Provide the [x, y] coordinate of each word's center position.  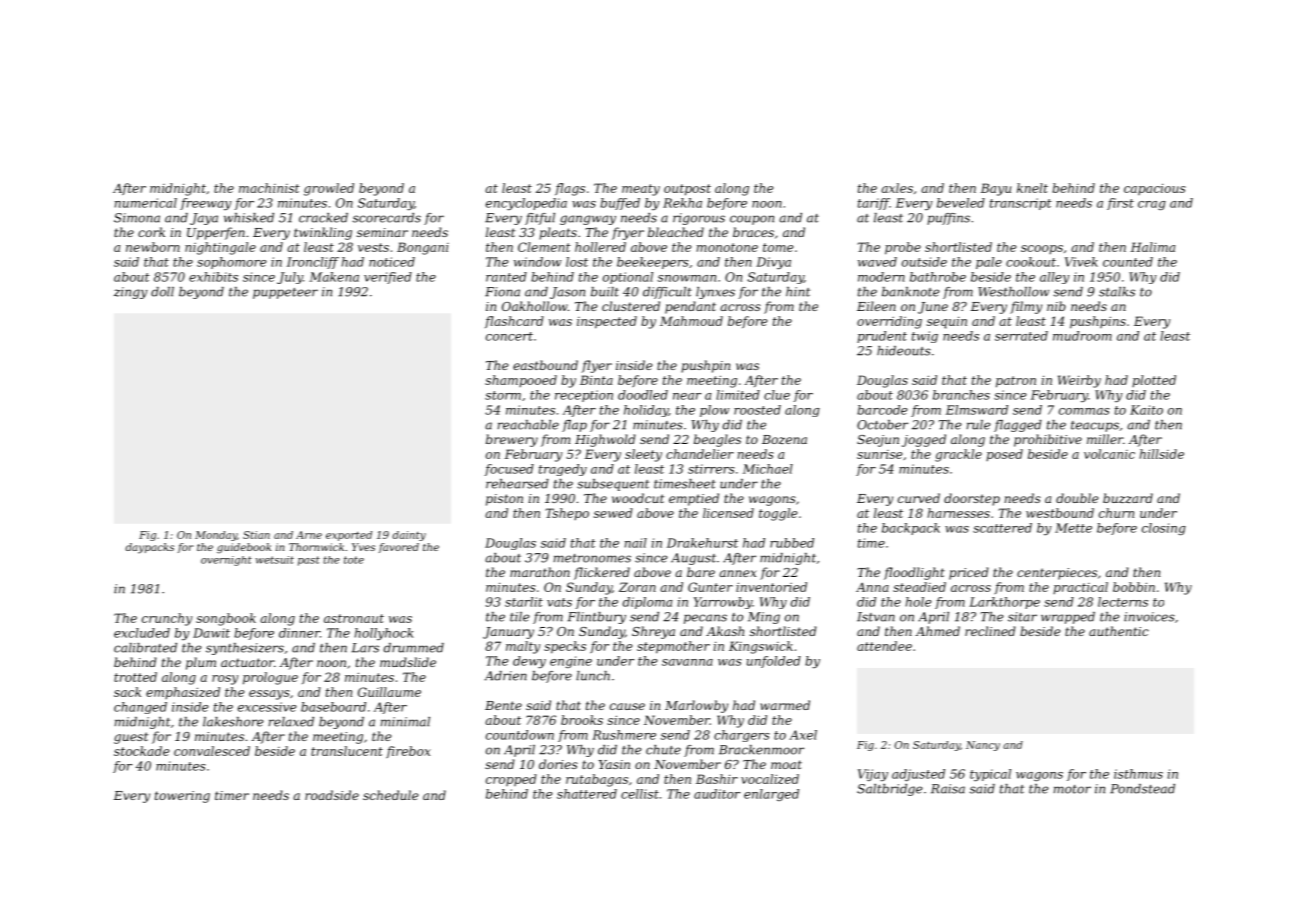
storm [503, 395]
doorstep [972, 499]
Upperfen [216, 233]
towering [182, 797]
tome [778, 247]
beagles [717, 440]
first [1120, 204]
